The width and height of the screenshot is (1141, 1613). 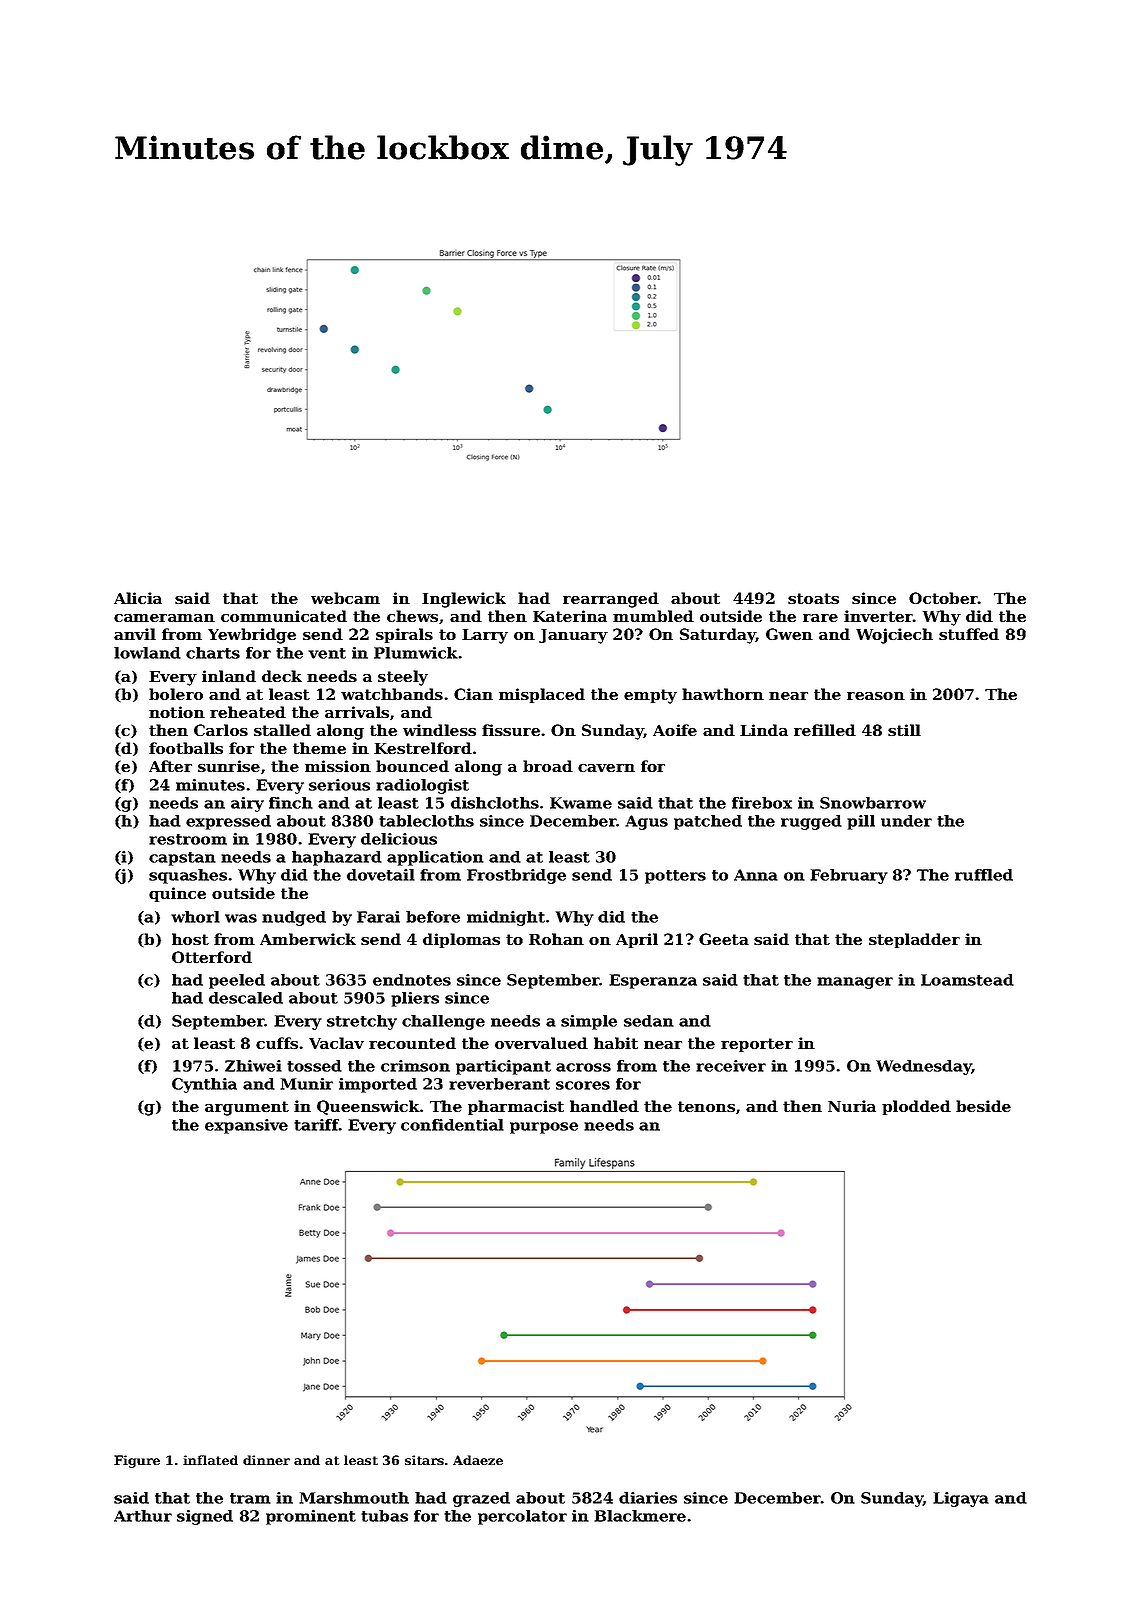 What do you see at coordinates (378, 917) in the screenshot?
I see `Farai` at bounding box center [378, 917].
